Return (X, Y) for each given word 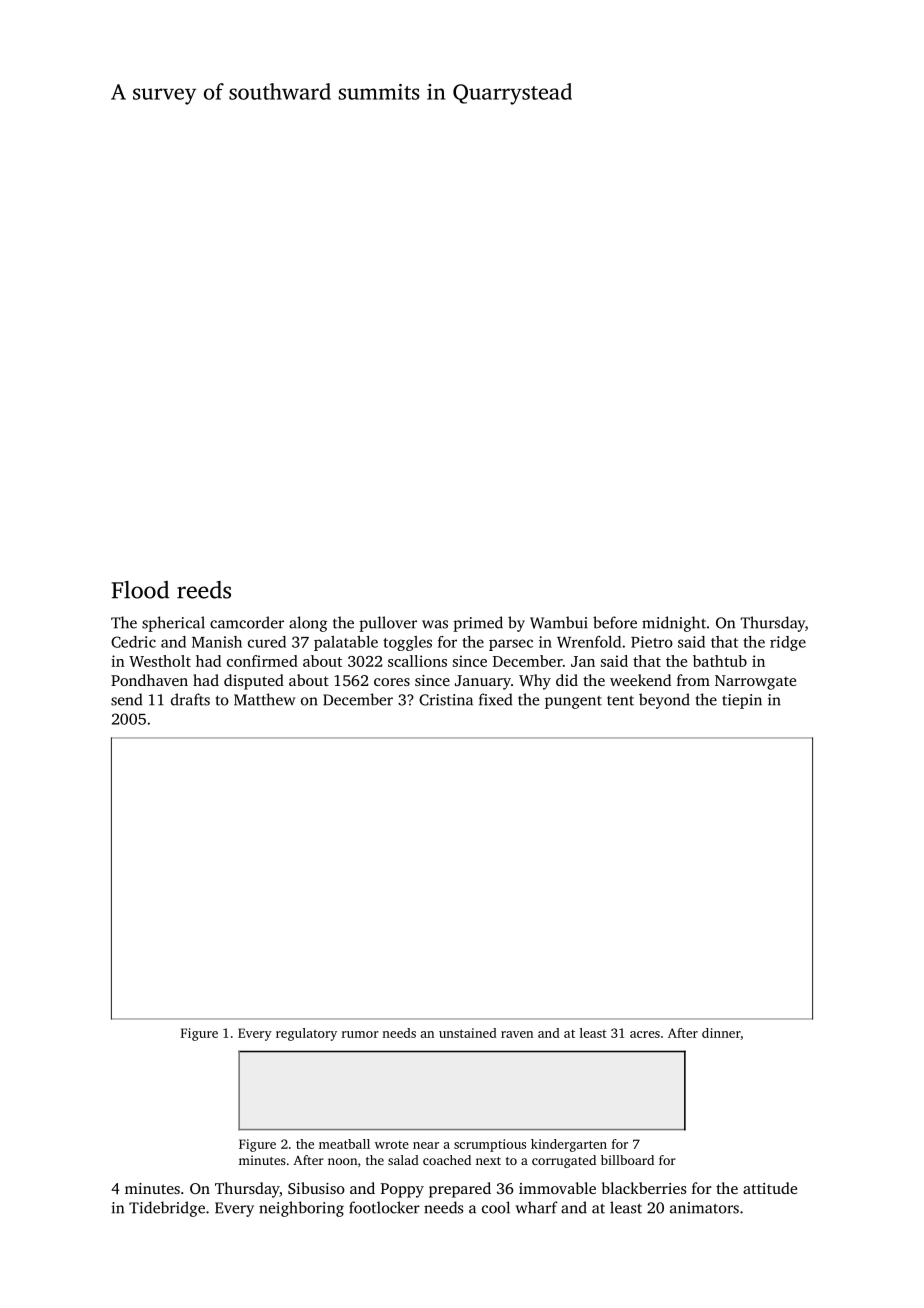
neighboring (301, 1209)
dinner (721, 1033)
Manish (217, 642)
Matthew (264, 699)
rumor (360, 1034)
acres (645, 1034)
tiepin (742, 701)
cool (496, 1207)
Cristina (446, 700)
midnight (674, 624)
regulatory (306, 1034)
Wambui (559, 622)
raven (517, 1034)
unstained (468, 1033)
